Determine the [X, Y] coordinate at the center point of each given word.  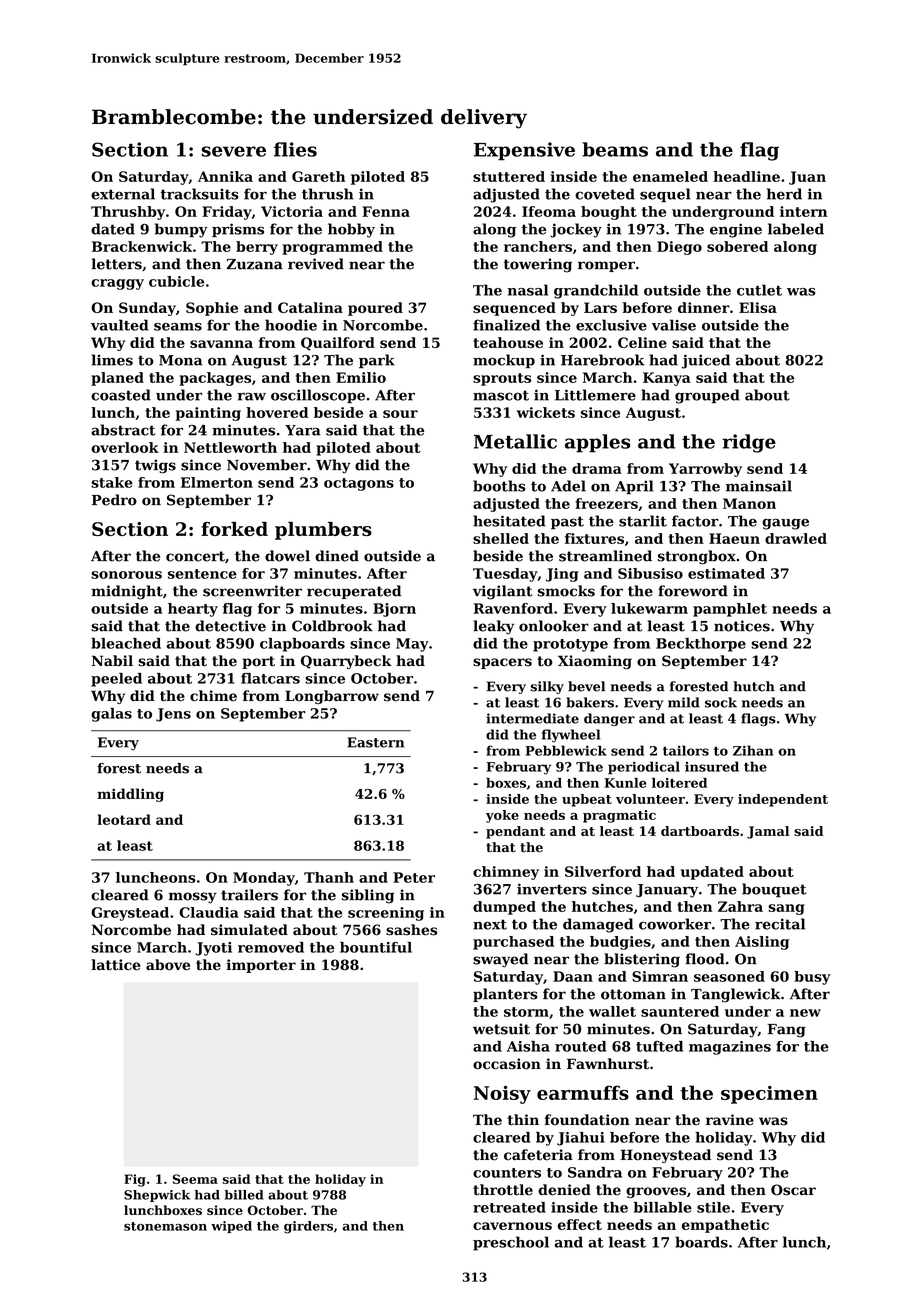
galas [111, 715]
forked [234, 529]
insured [712, 766]
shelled [501, 538]
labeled [796, 229]
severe [234, 151]
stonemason [165, 1226]
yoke [502, 816]
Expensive [524, 151]
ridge [749, 443]
